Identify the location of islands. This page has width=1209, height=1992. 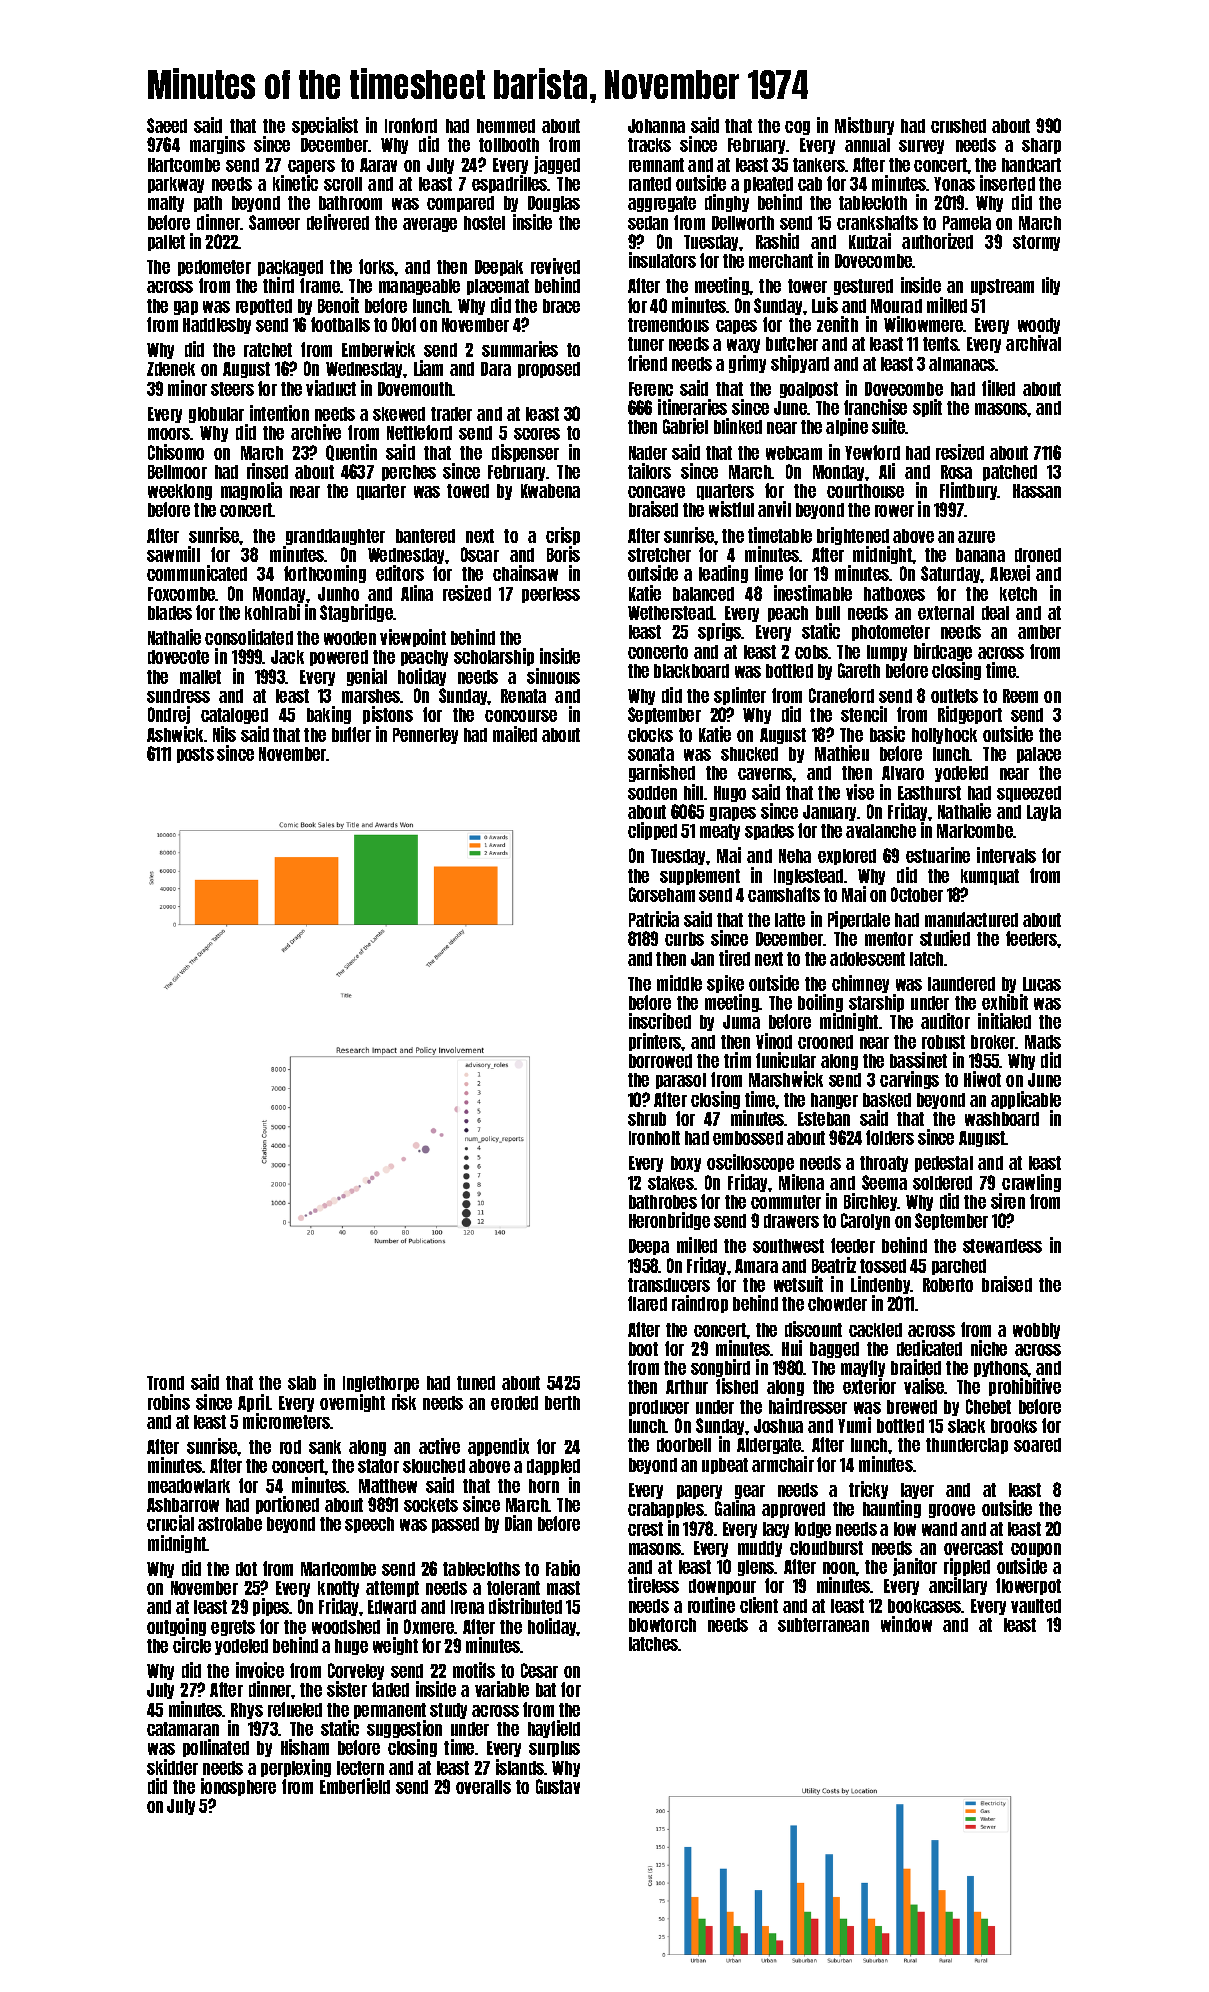
(520, 1767).
